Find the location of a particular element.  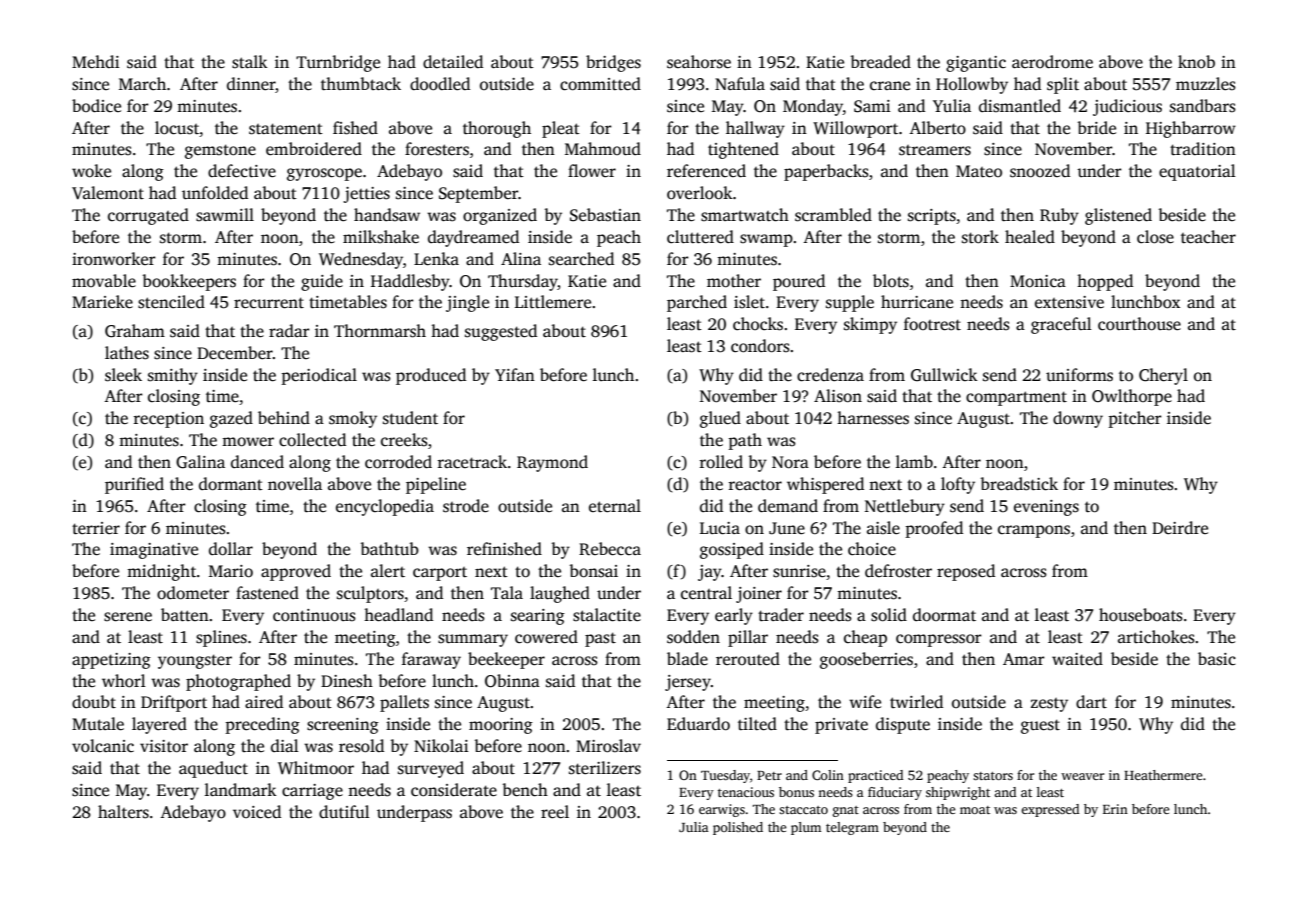

uniforms is located at coordinates (1079, 375).
